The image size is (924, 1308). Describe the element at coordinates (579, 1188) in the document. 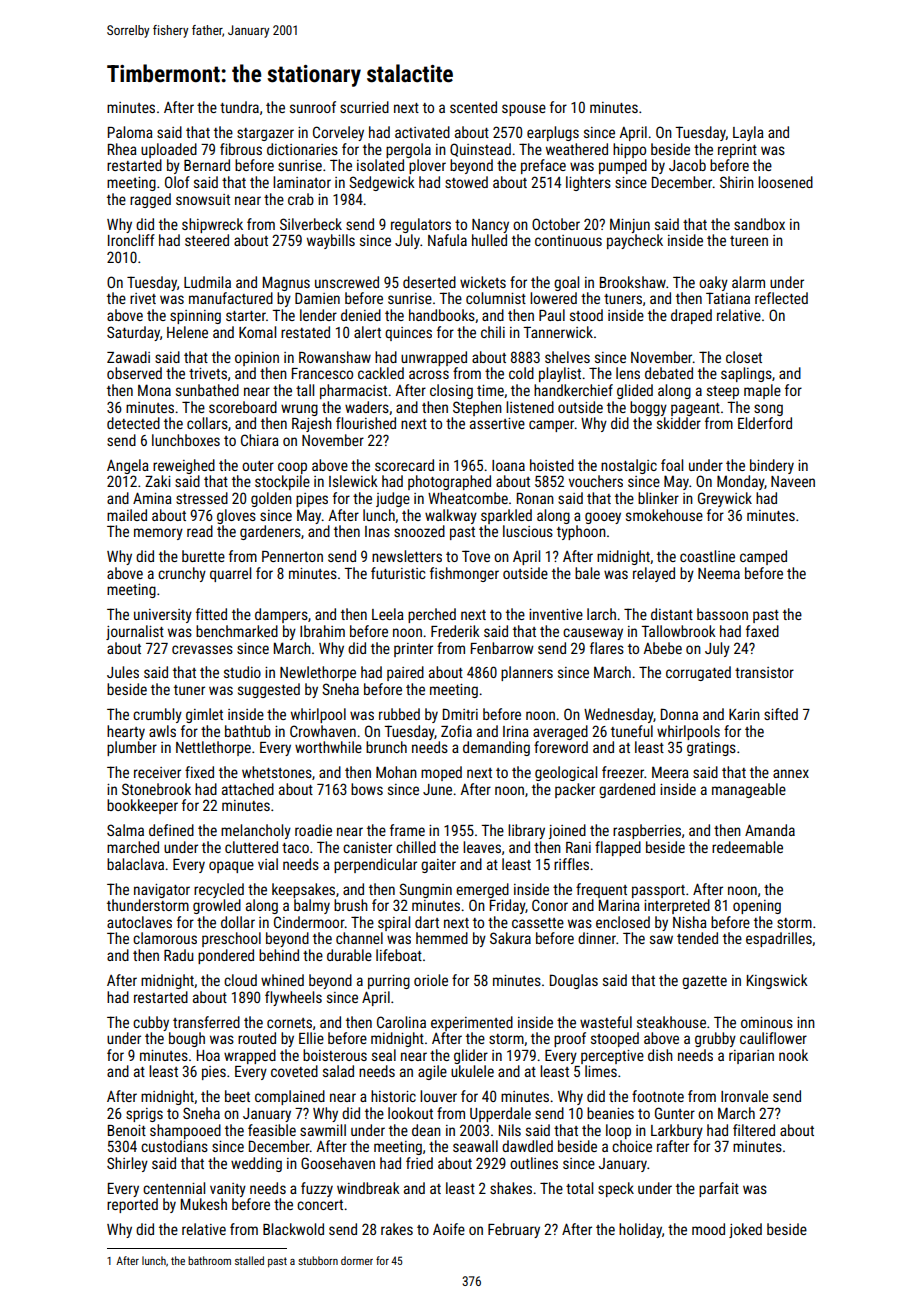

I see `total` at that location.
